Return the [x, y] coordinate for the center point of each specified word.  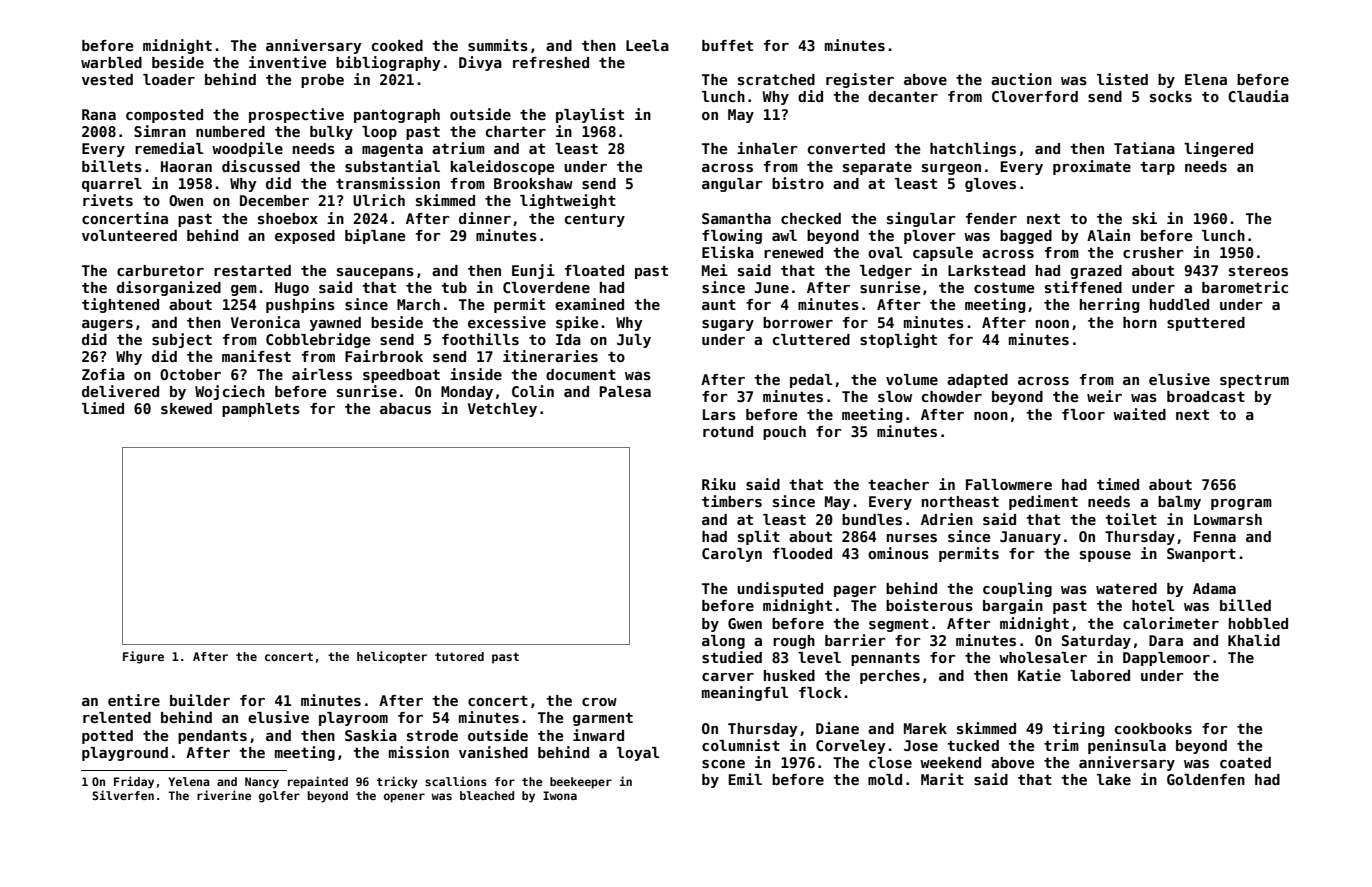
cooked [397, 45]
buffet [727, 45]
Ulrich [379, 200]
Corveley [851, 747]
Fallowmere [1009, 484]
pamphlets [261, 410]
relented [117, 717]
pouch [784, 433]
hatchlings [973, 149]
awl [784, 235]
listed [1122, 79]
